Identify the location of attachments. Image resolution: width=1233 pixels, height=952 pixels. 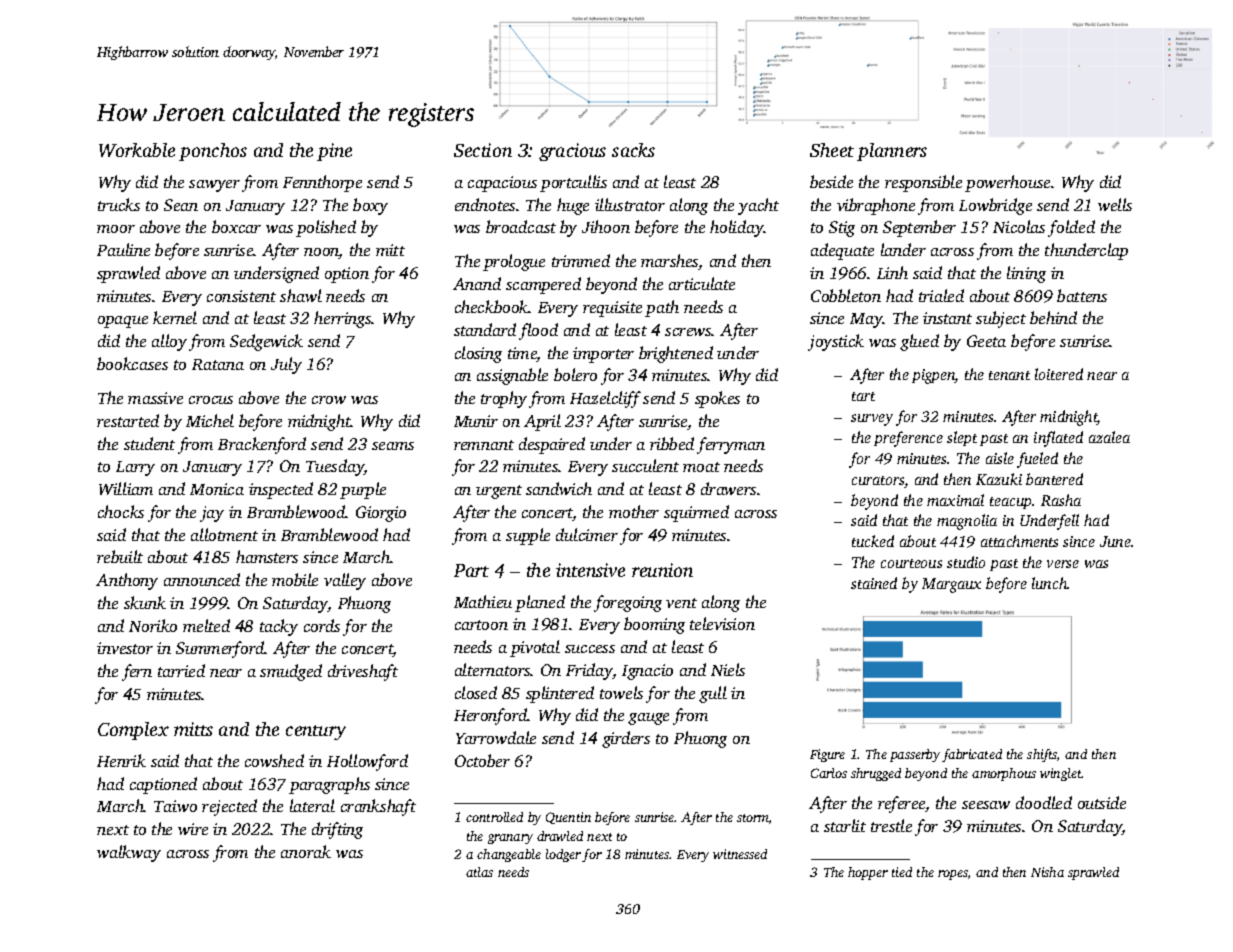
(1019, 541).
